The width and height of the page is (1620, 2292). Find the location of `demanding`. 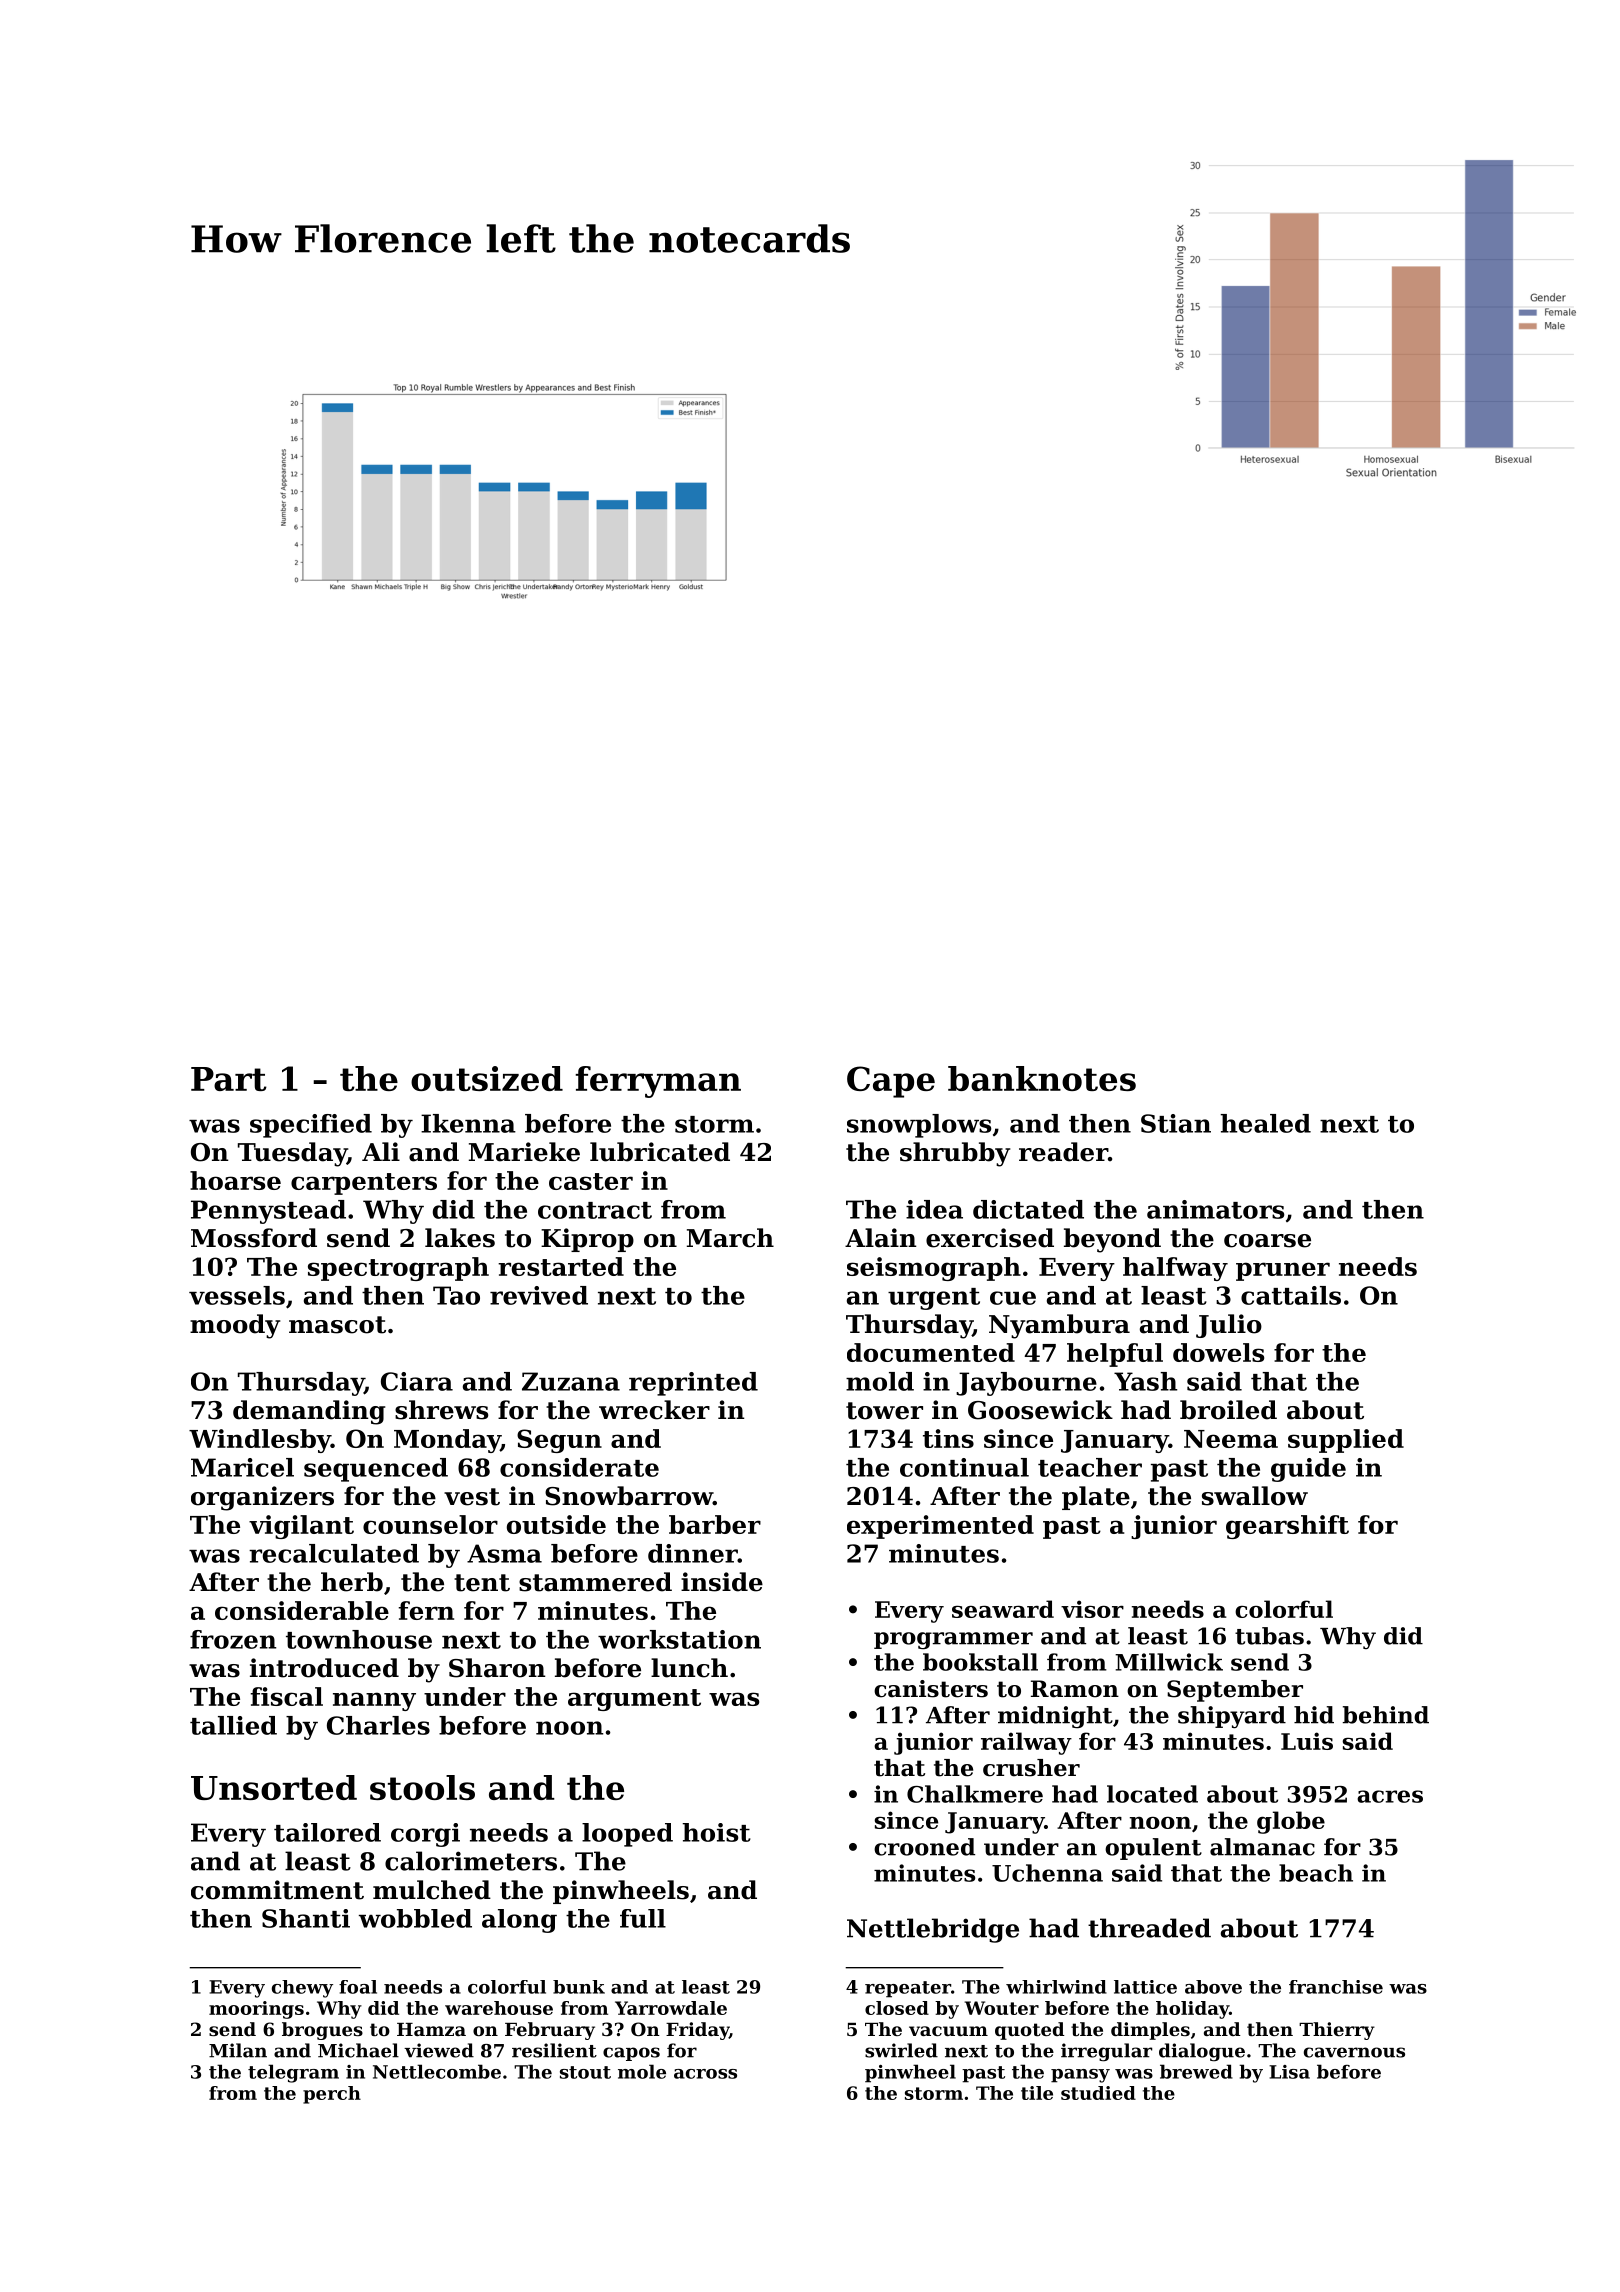

demanding is located at coordinates (309, 1412).
